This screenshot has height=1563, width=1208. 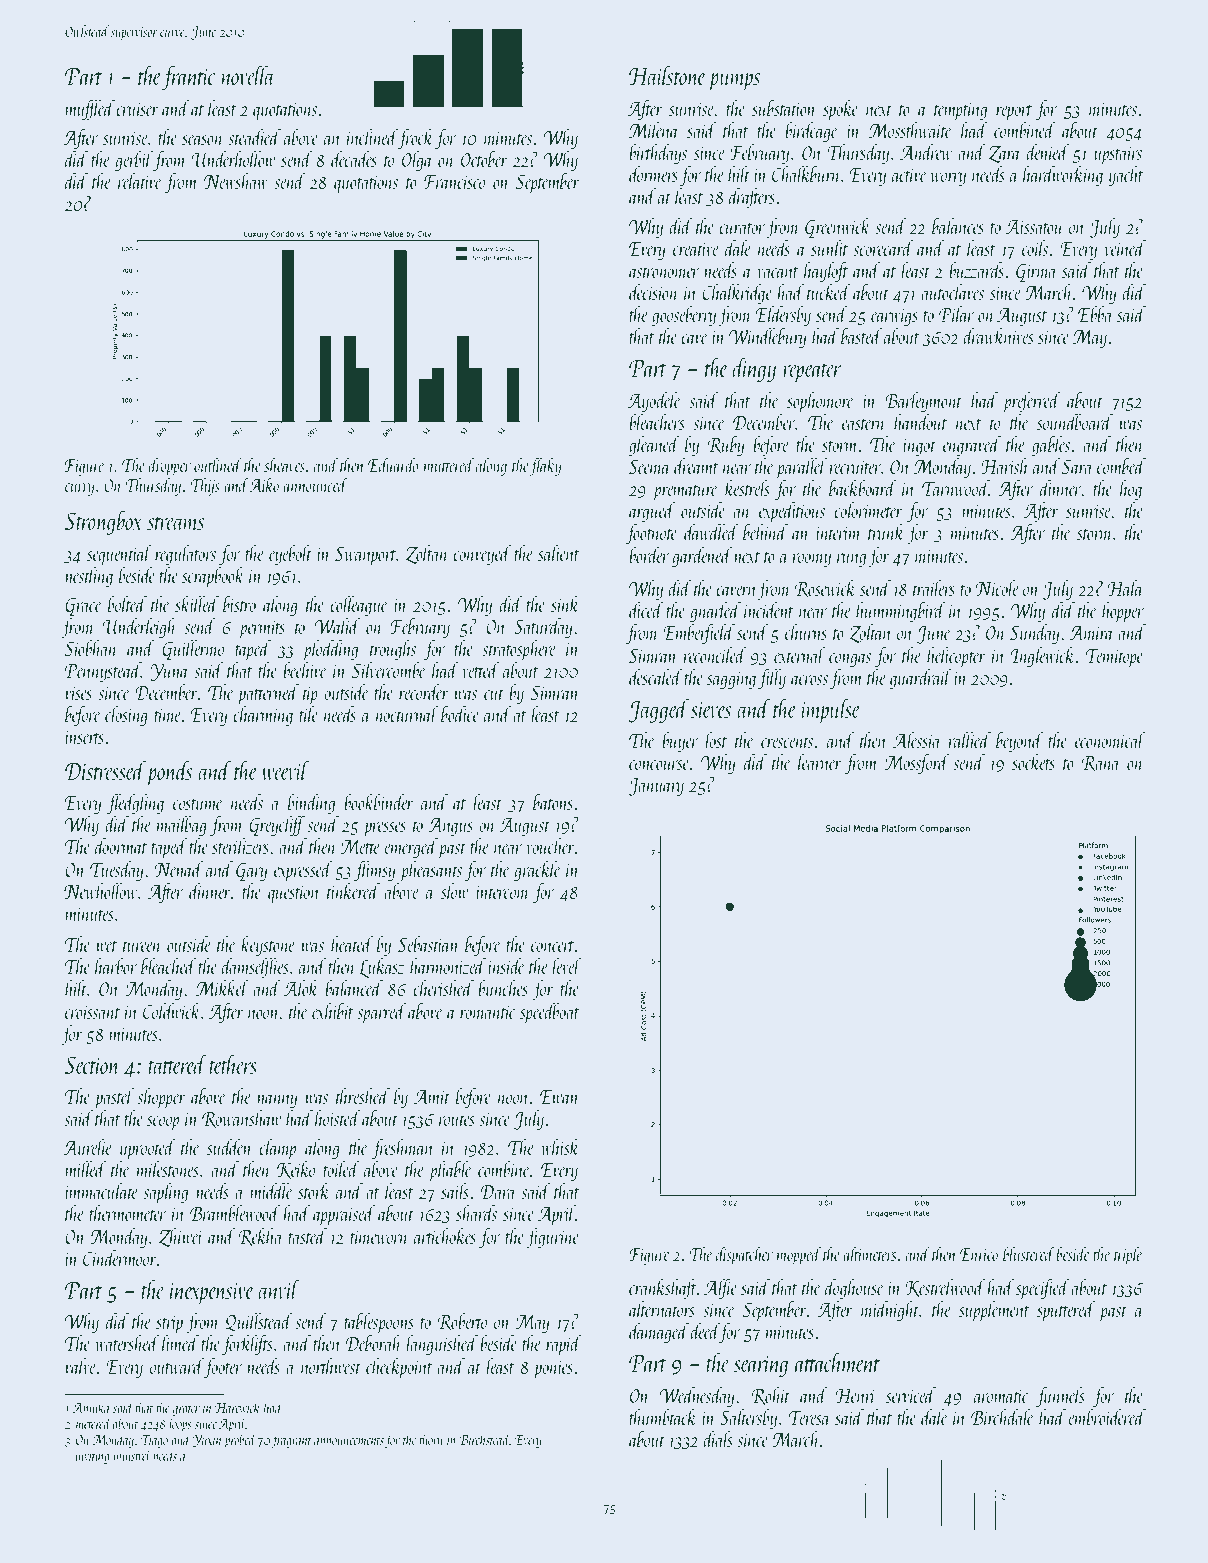 What do you see at coordinates (734, 82) in the screenshot?
I see `pumps` at bounding box center [734, 82].
